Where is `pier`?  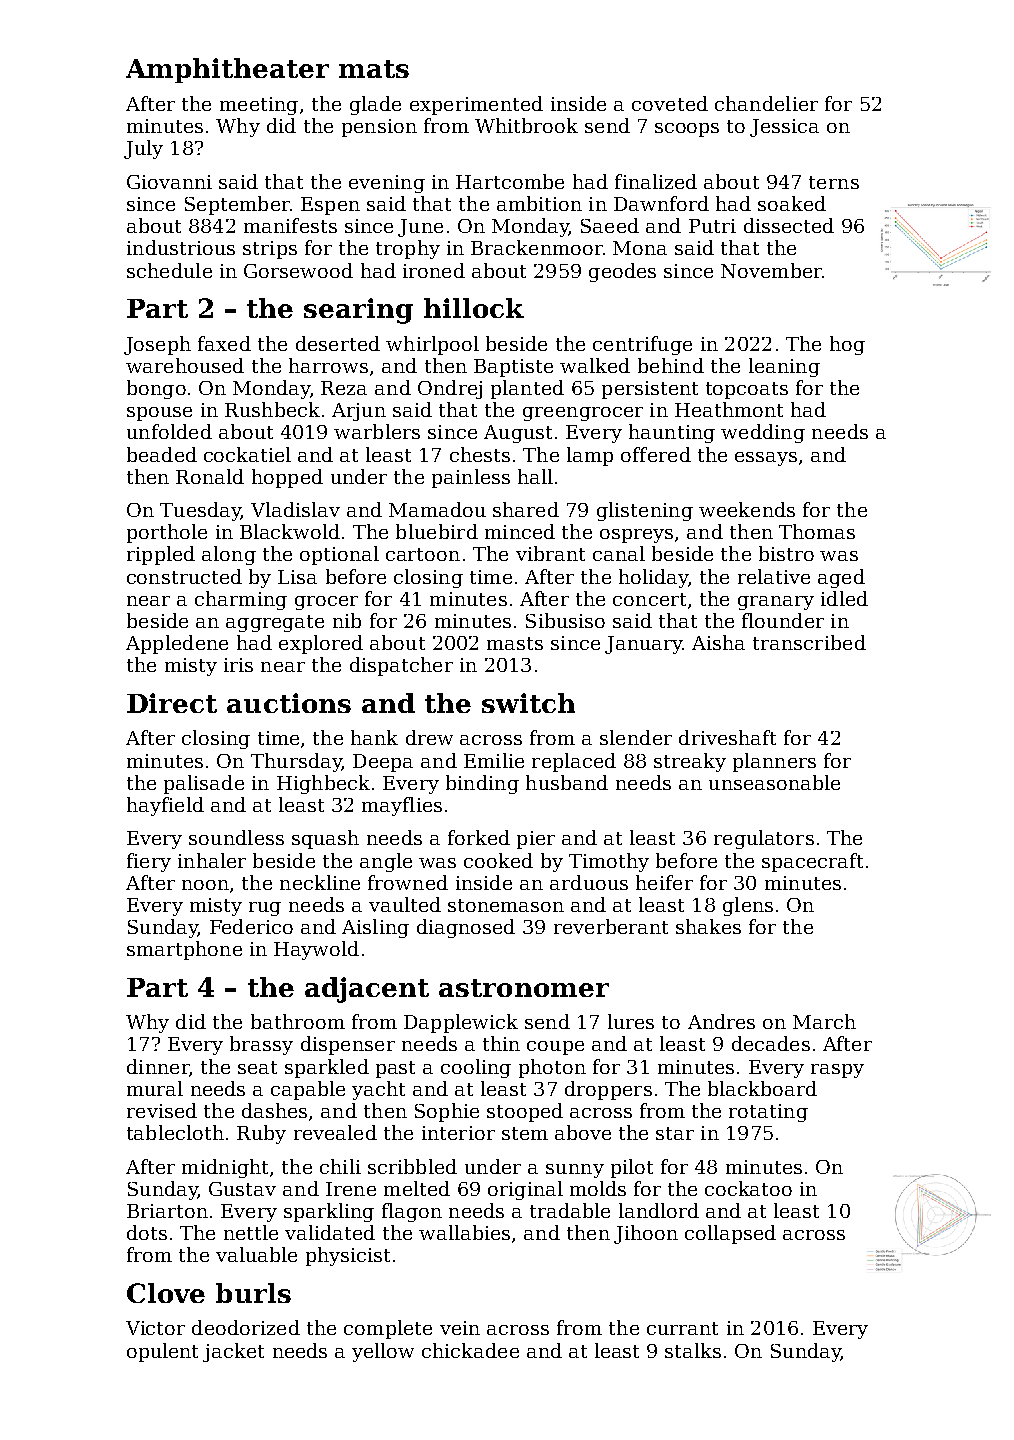
pier is located at coordinates (536, 840).
